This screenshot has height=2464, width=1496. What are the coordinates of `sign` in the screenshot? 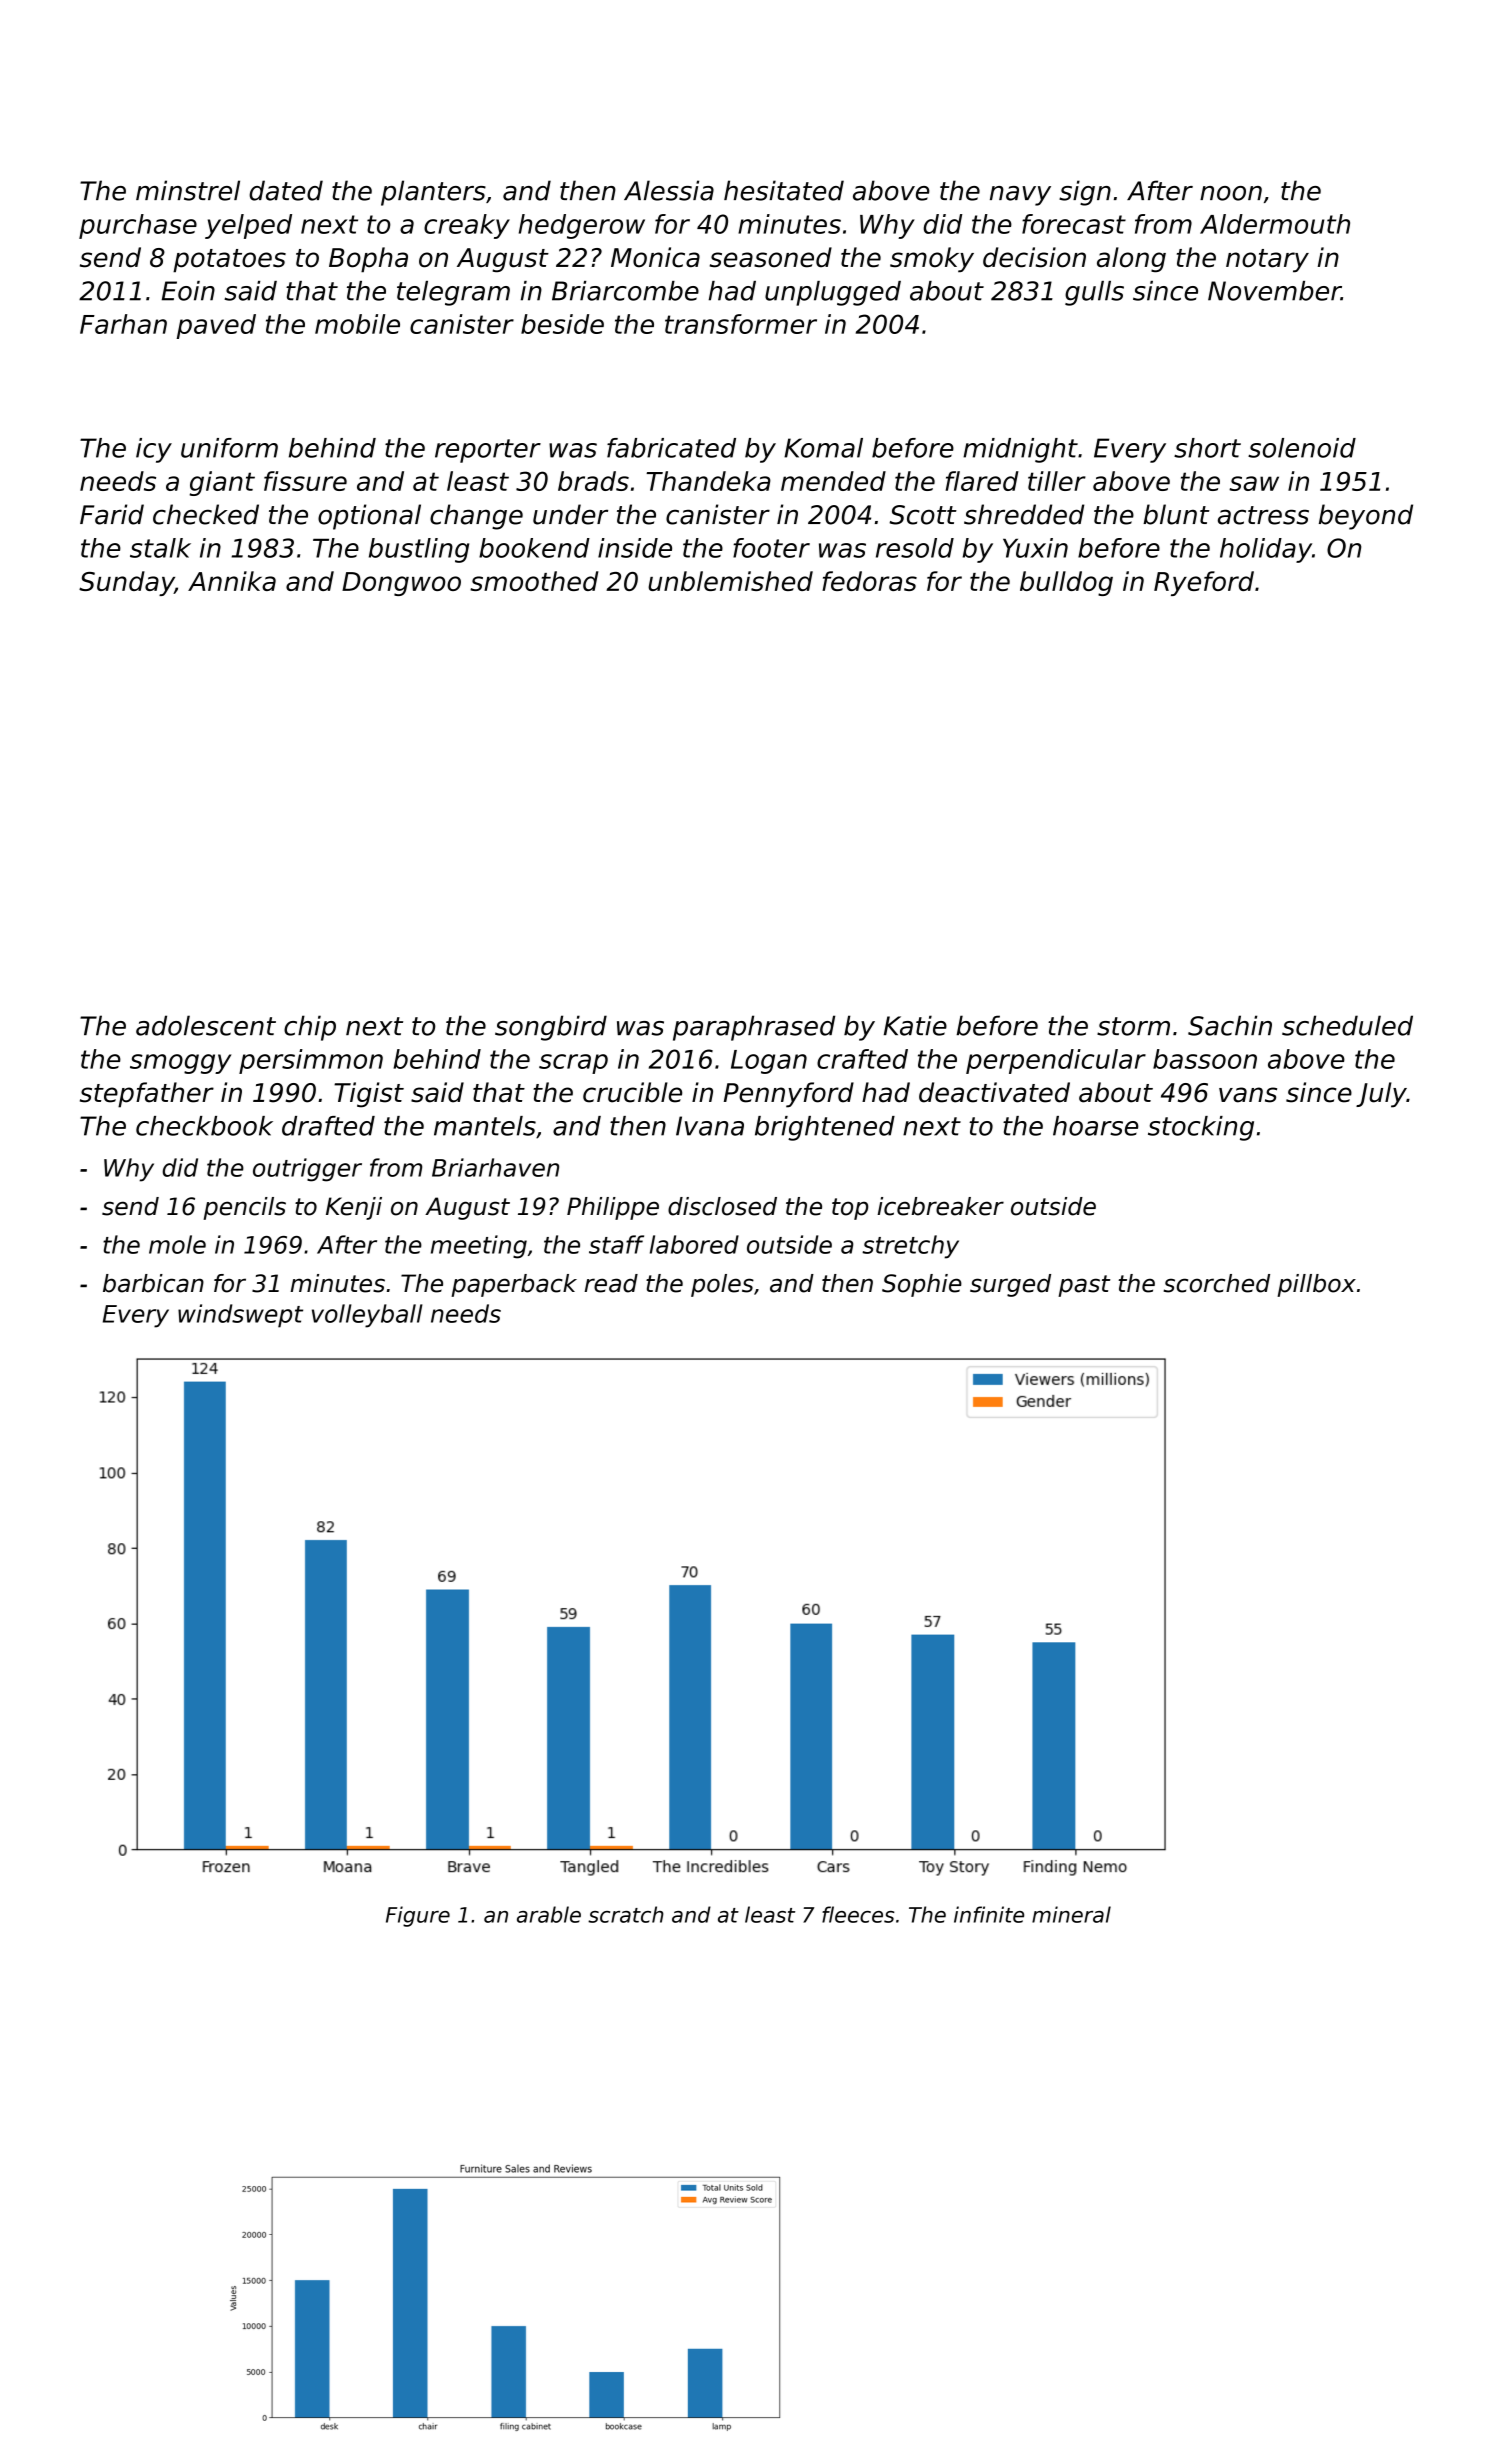 It's located at (1085, 193).
